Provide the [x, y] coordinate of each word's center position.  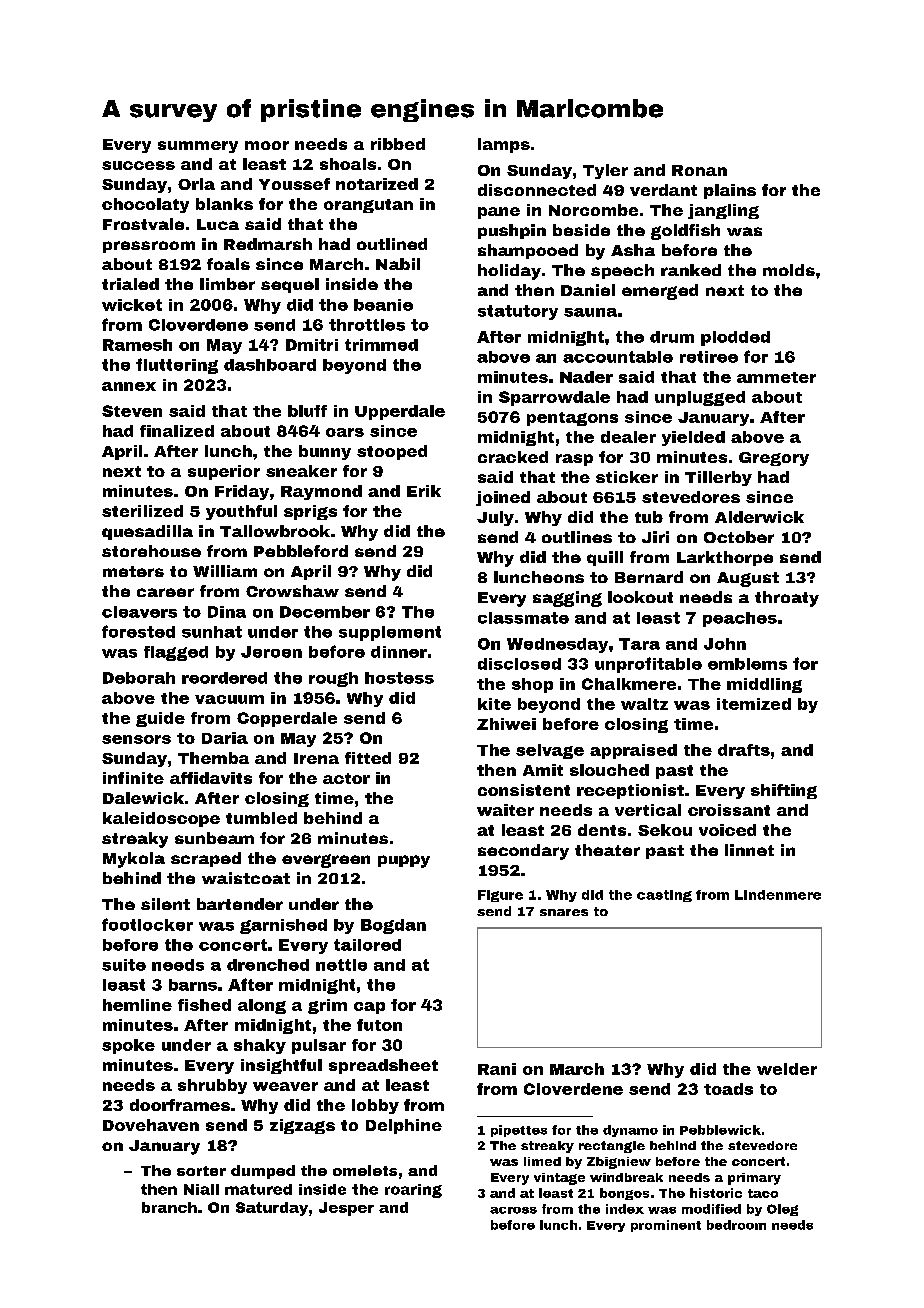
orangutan [368, 206]
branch [169, 1207]
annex [129, 386]
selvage [550, 751]
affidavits [211, 778]
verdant [663, 190]
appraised [633, 751]
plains [730, 191]
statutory [518, 312]
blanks [224, 204]
